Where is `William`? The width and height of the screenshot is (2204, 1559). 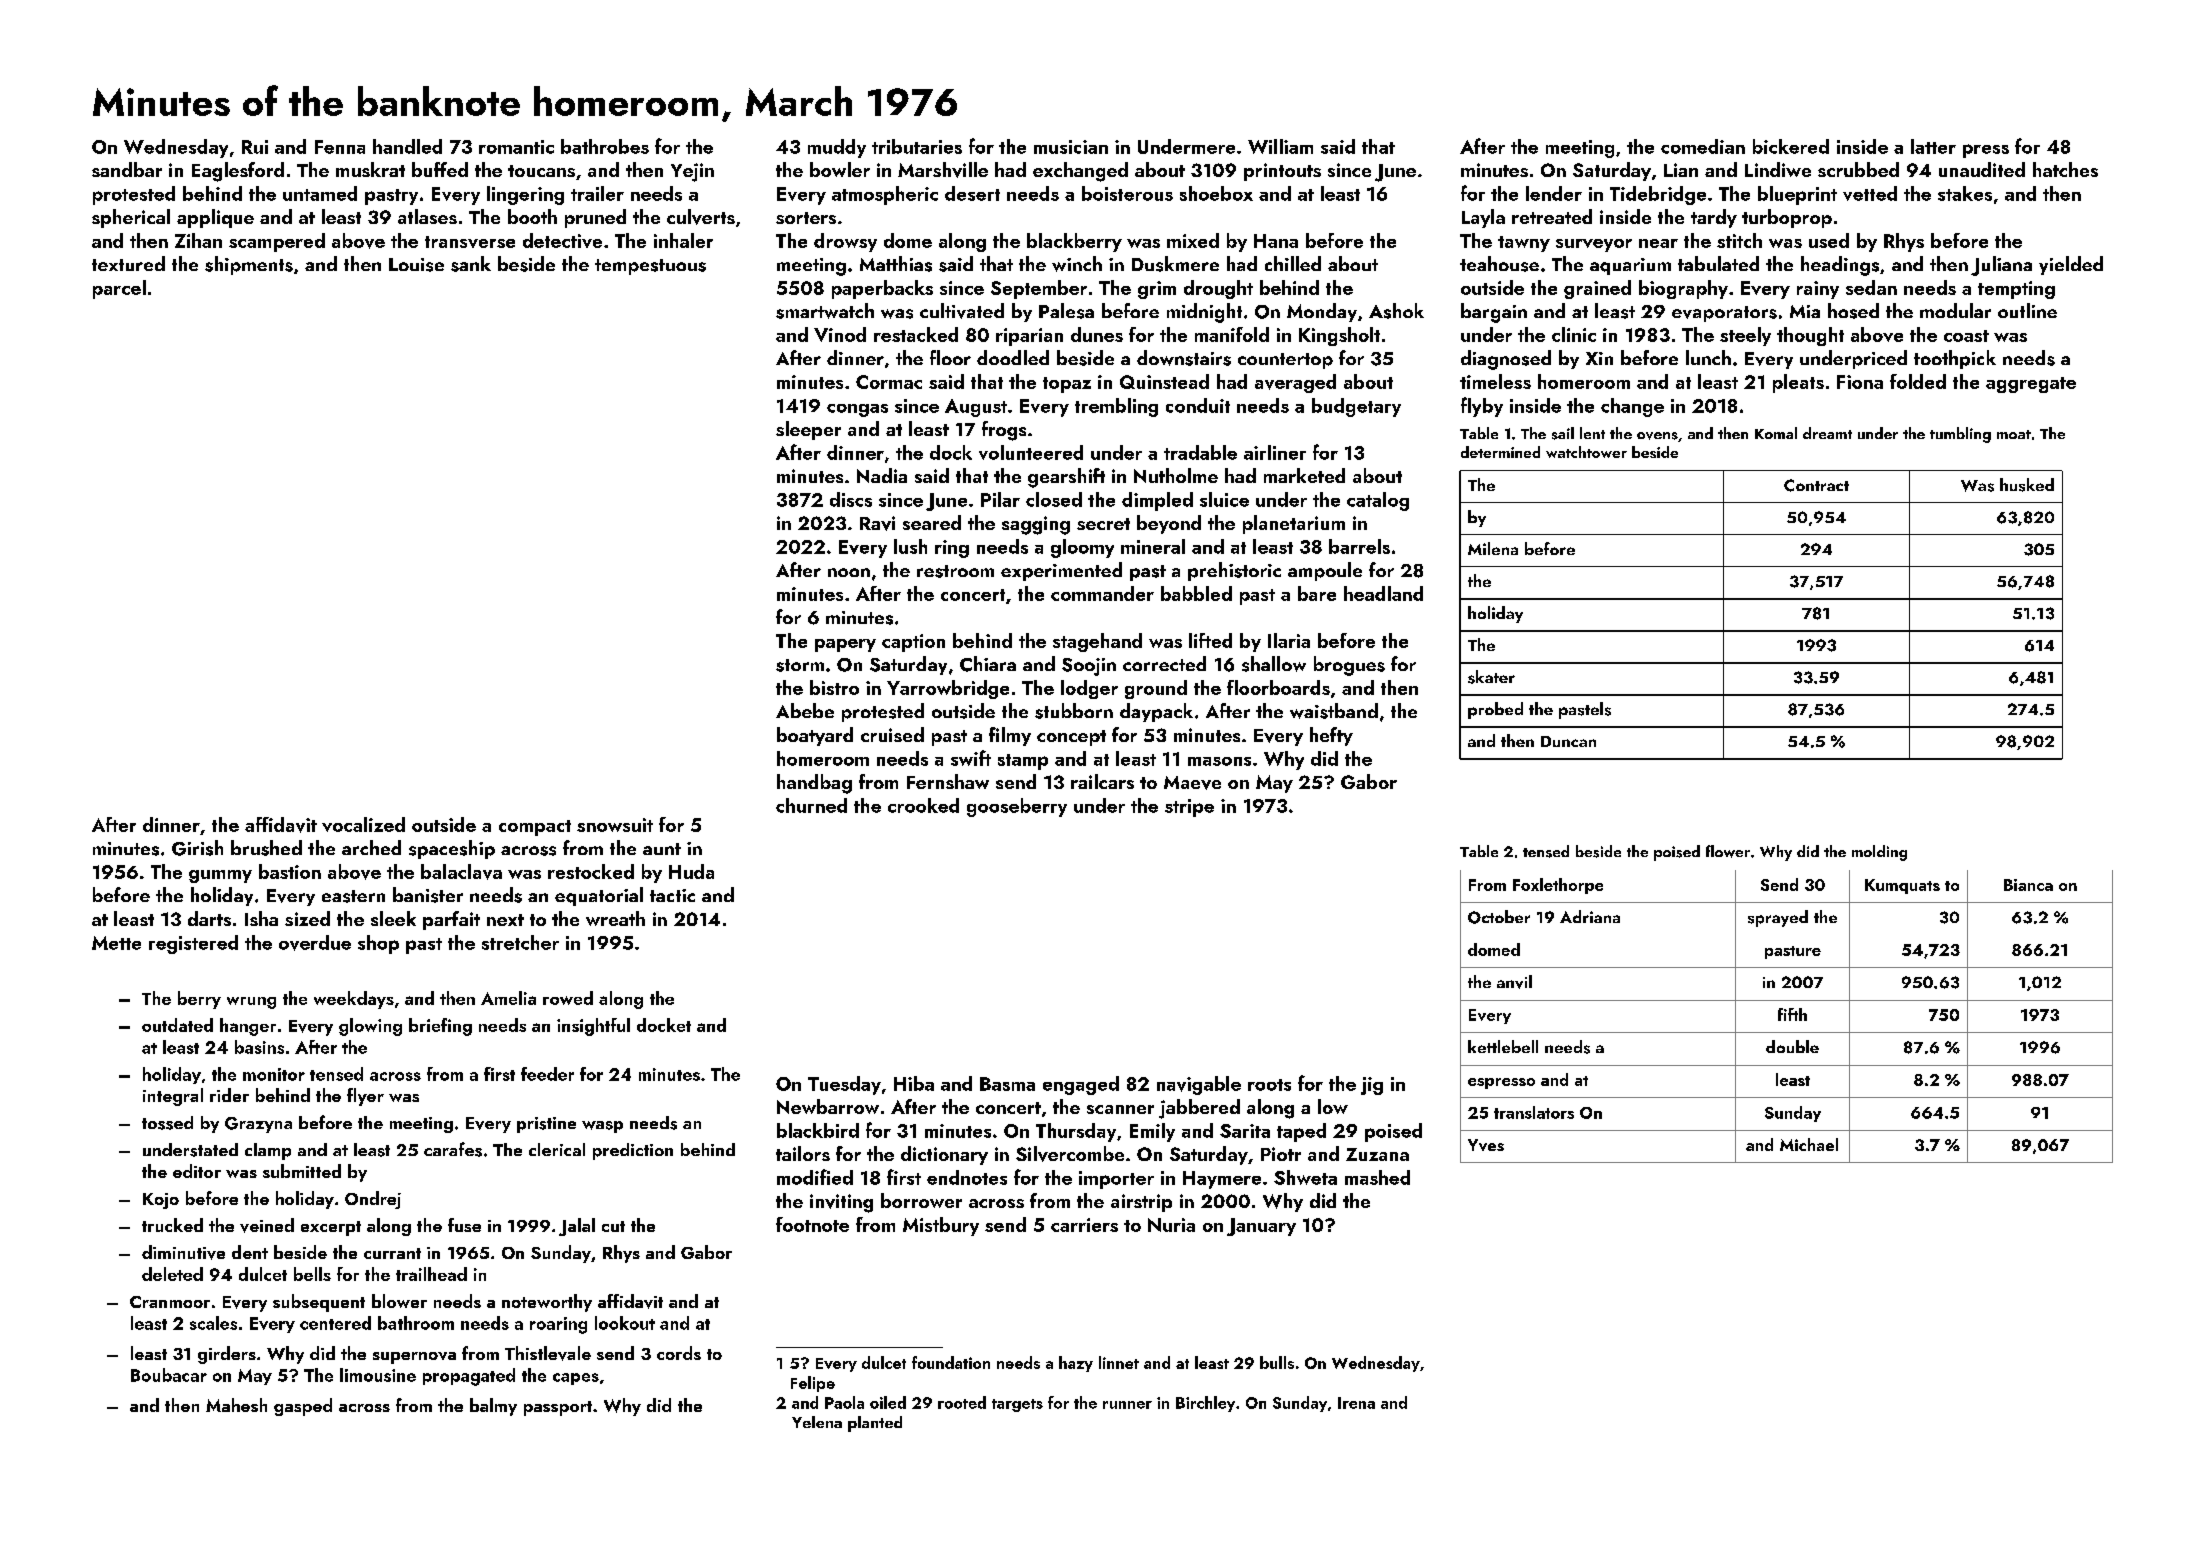
William is located at coordinates (1280, 146).
